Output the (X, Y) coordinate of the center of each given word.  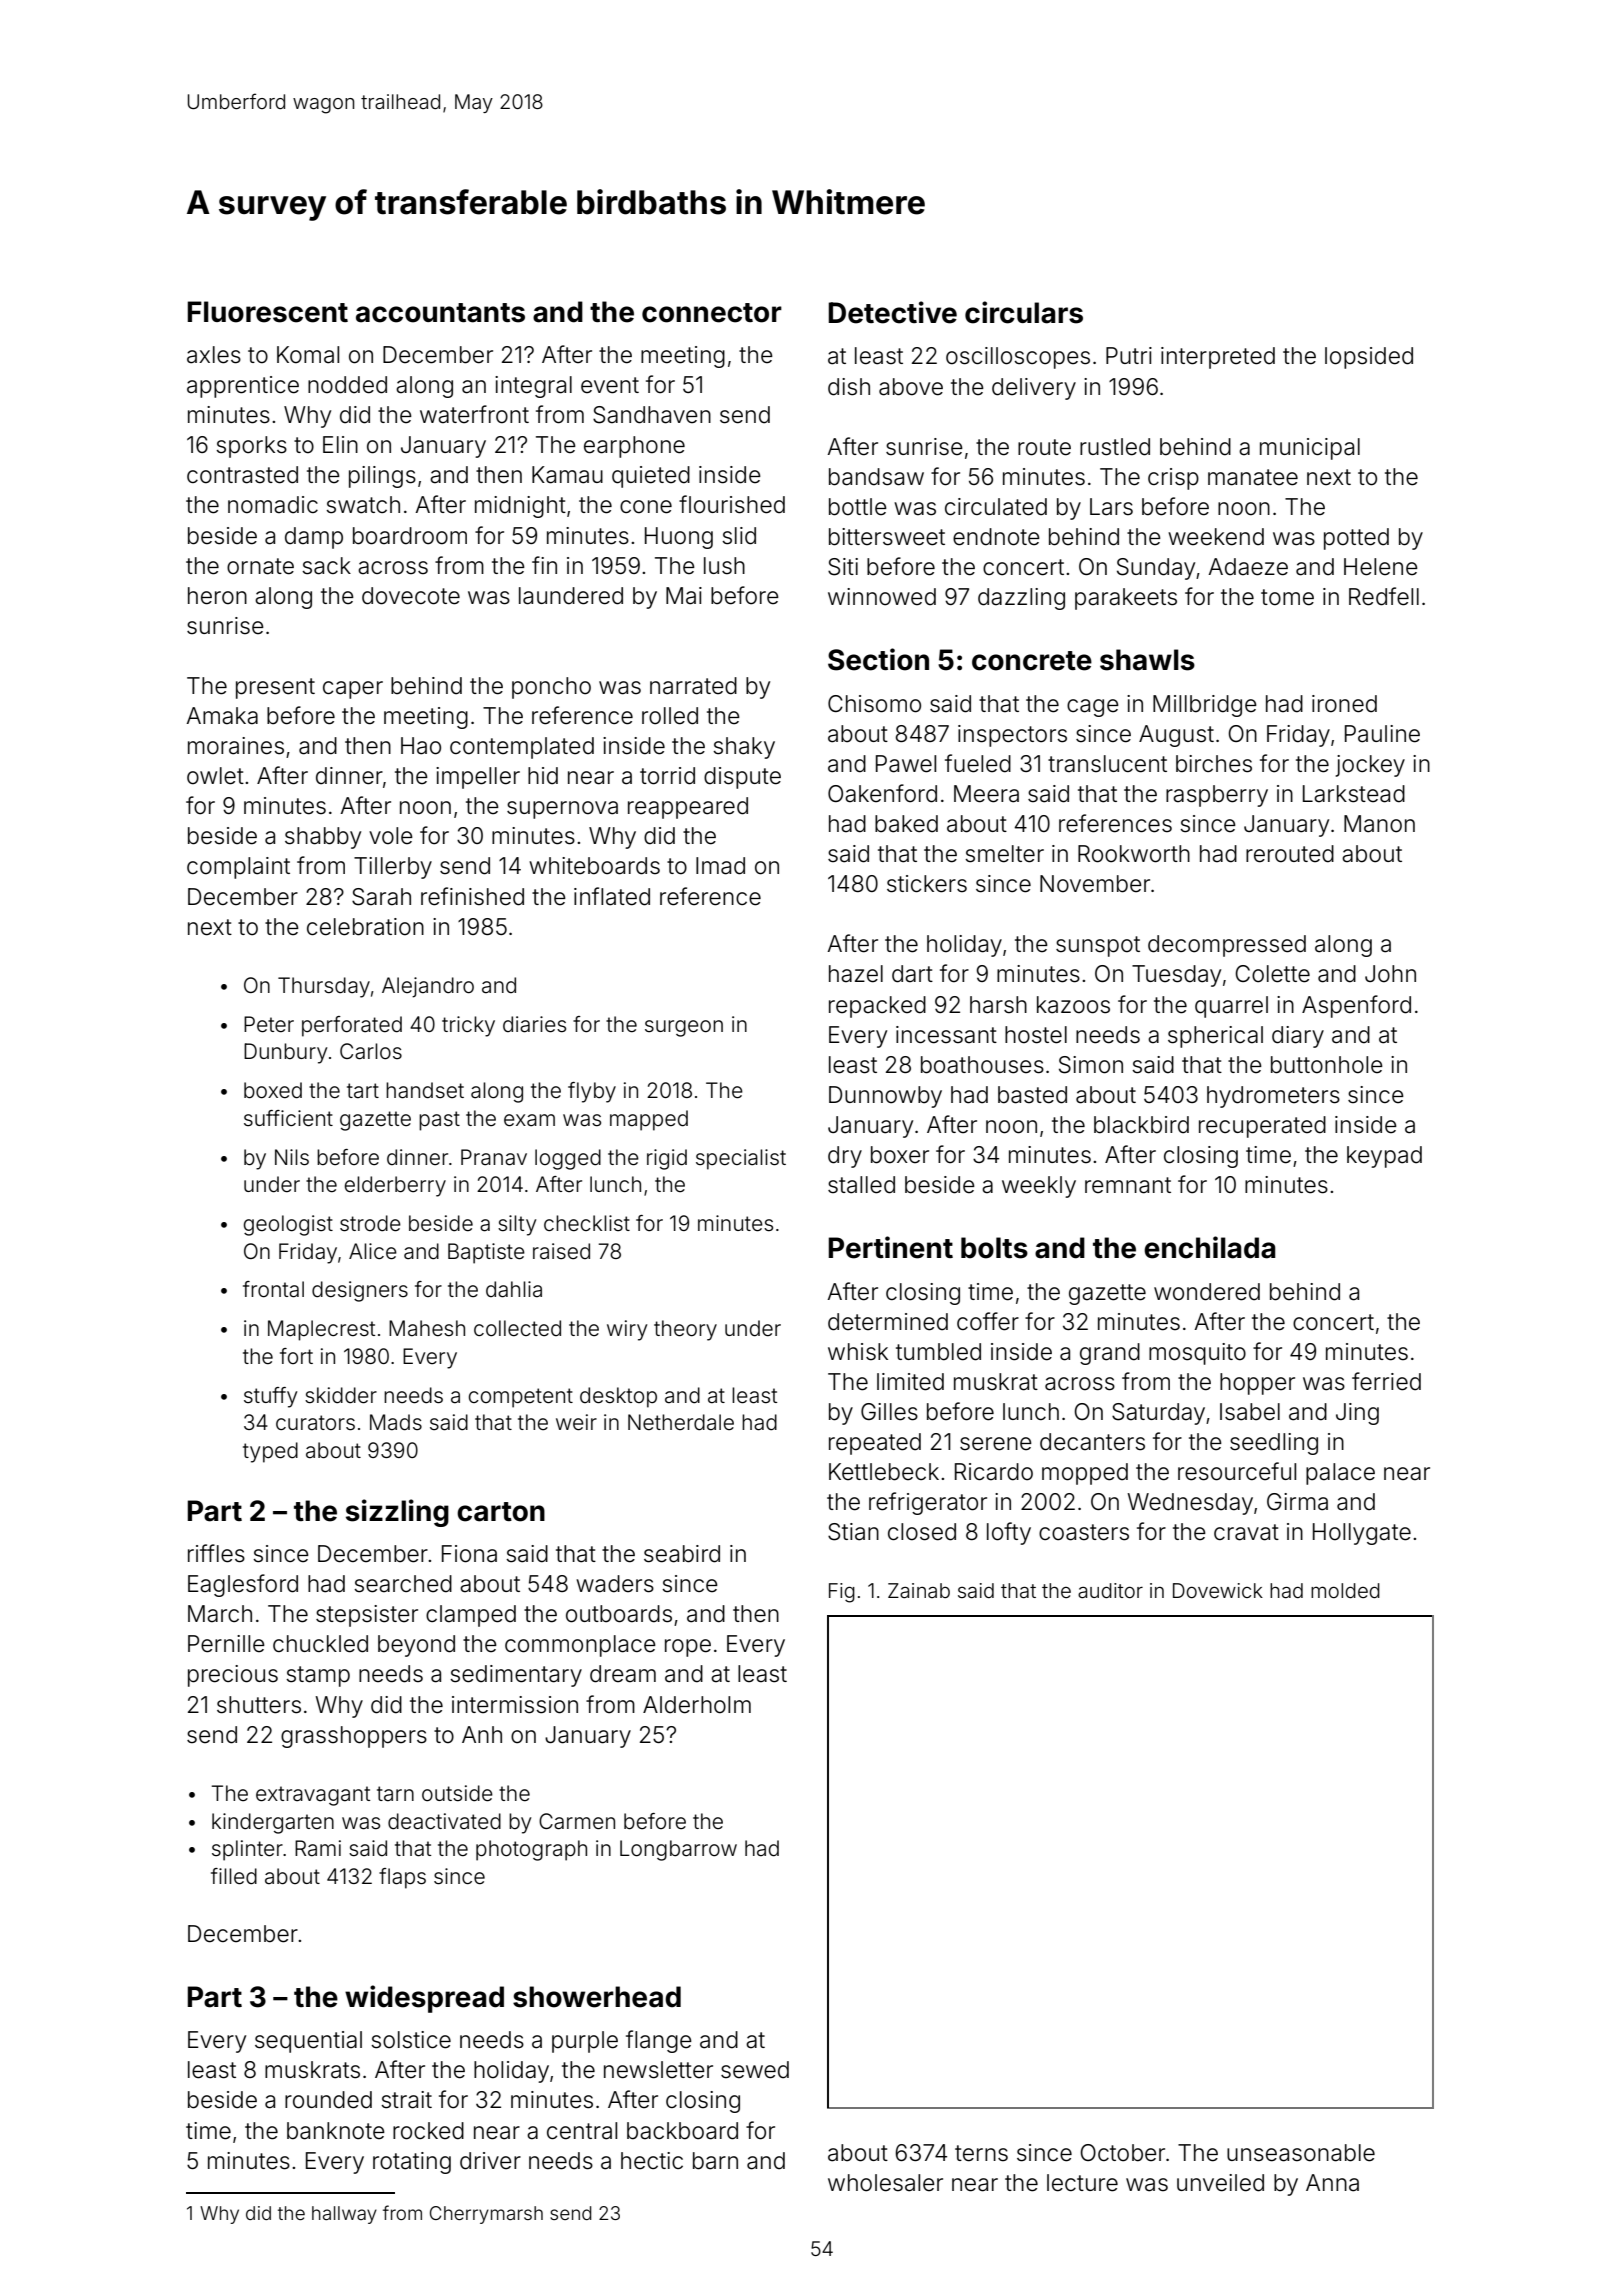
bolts (994, 1248)
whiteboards (594, 866)
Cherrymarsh (486, 2215)
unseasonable (1301, 2153)
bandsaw (876, 477)
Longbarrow (678, 1850)
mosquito (1197, 1354)
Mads (396, 1422)
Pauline (1382, 734)
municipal (1310, 449)
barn (715, 2161)
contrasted (242, 475)
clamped (471, 1616)
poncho (551, 688)
